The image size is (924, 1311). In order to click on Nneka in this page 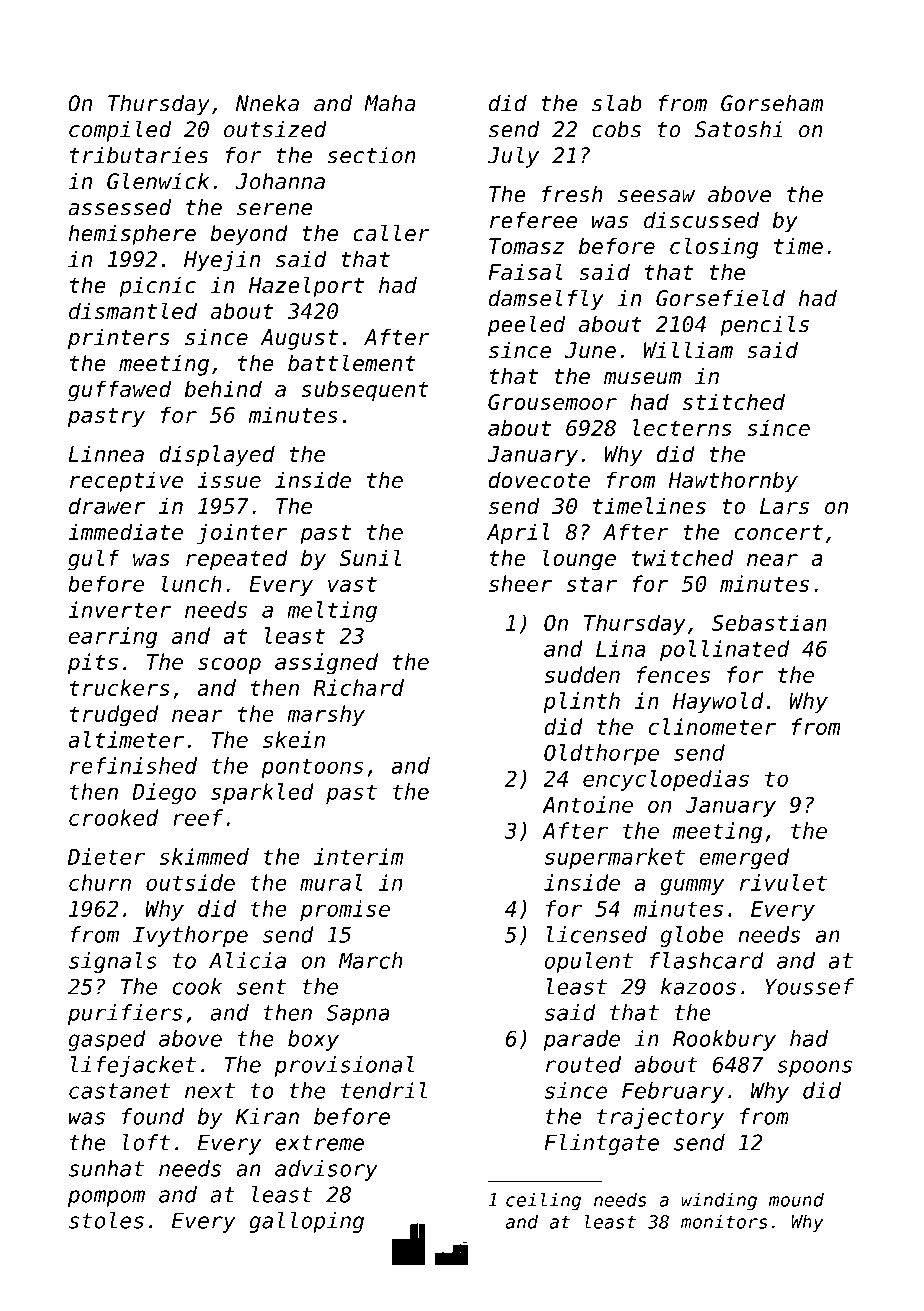, I will do `click(267, 103)`.
